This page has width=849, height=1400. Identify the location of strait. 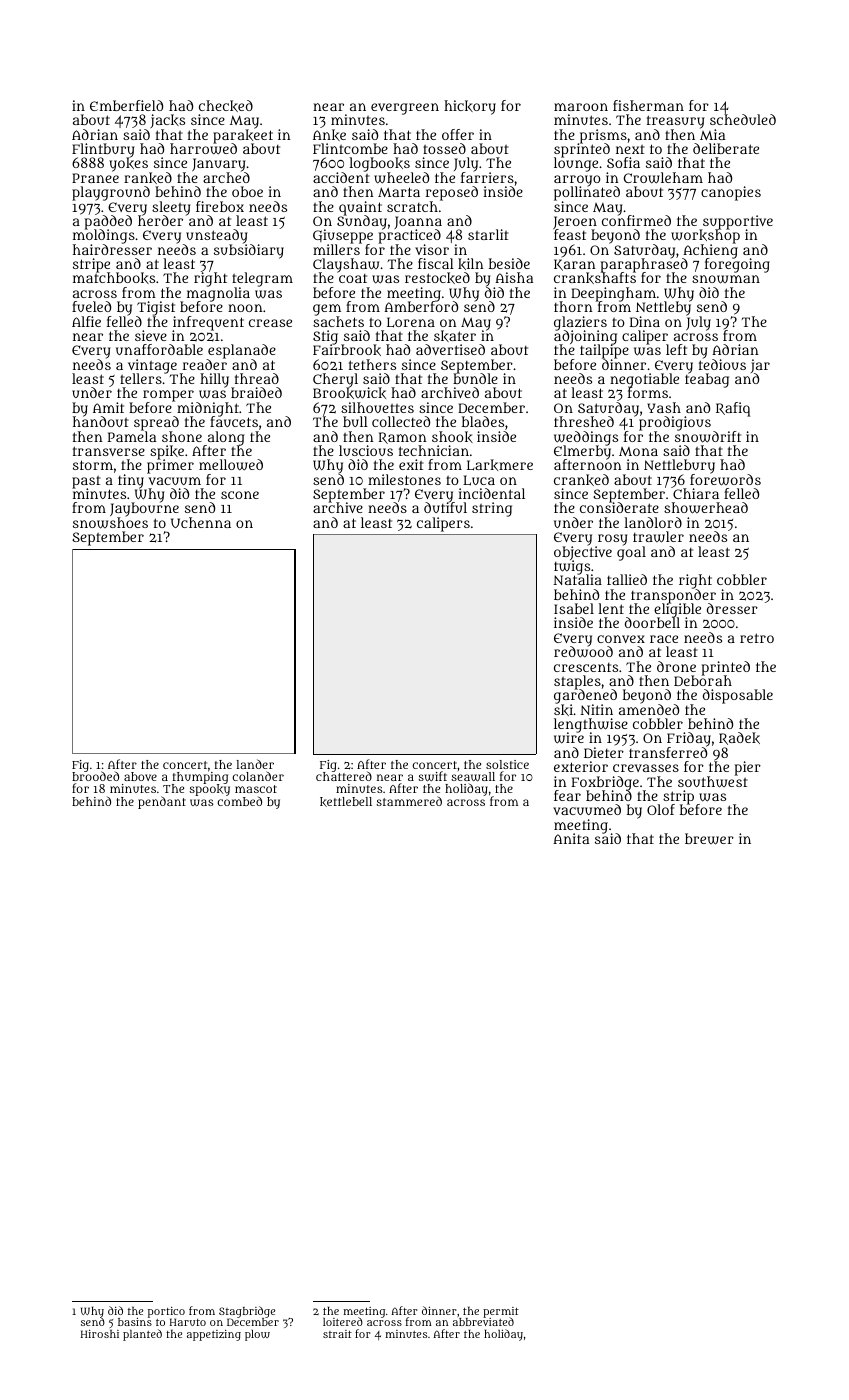
(337, 1334).
